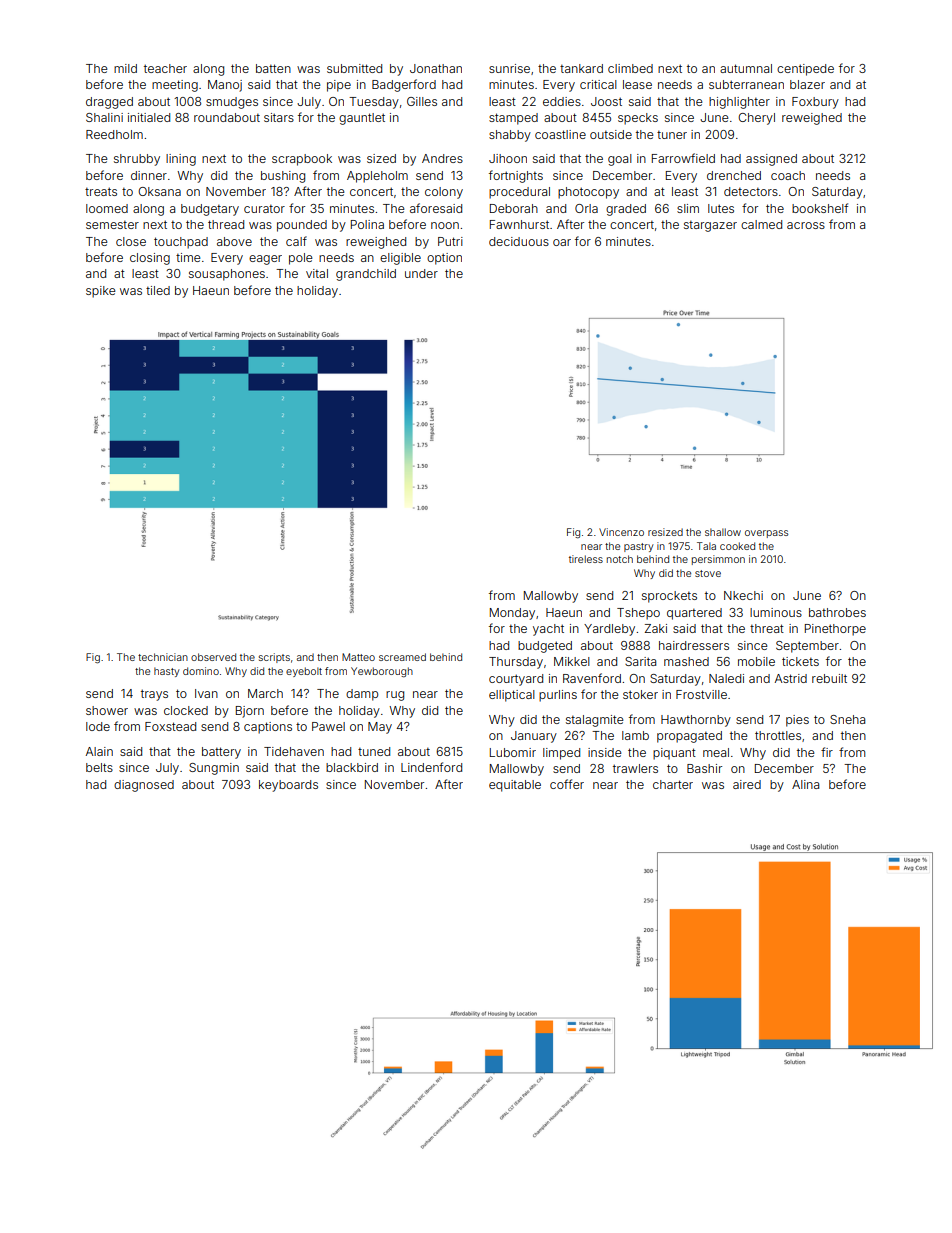 This image has width=952, height=1233. What do you see at coordinates (358, 657) in the image?
I see `Matteo` at bounding box center [358, 657].
